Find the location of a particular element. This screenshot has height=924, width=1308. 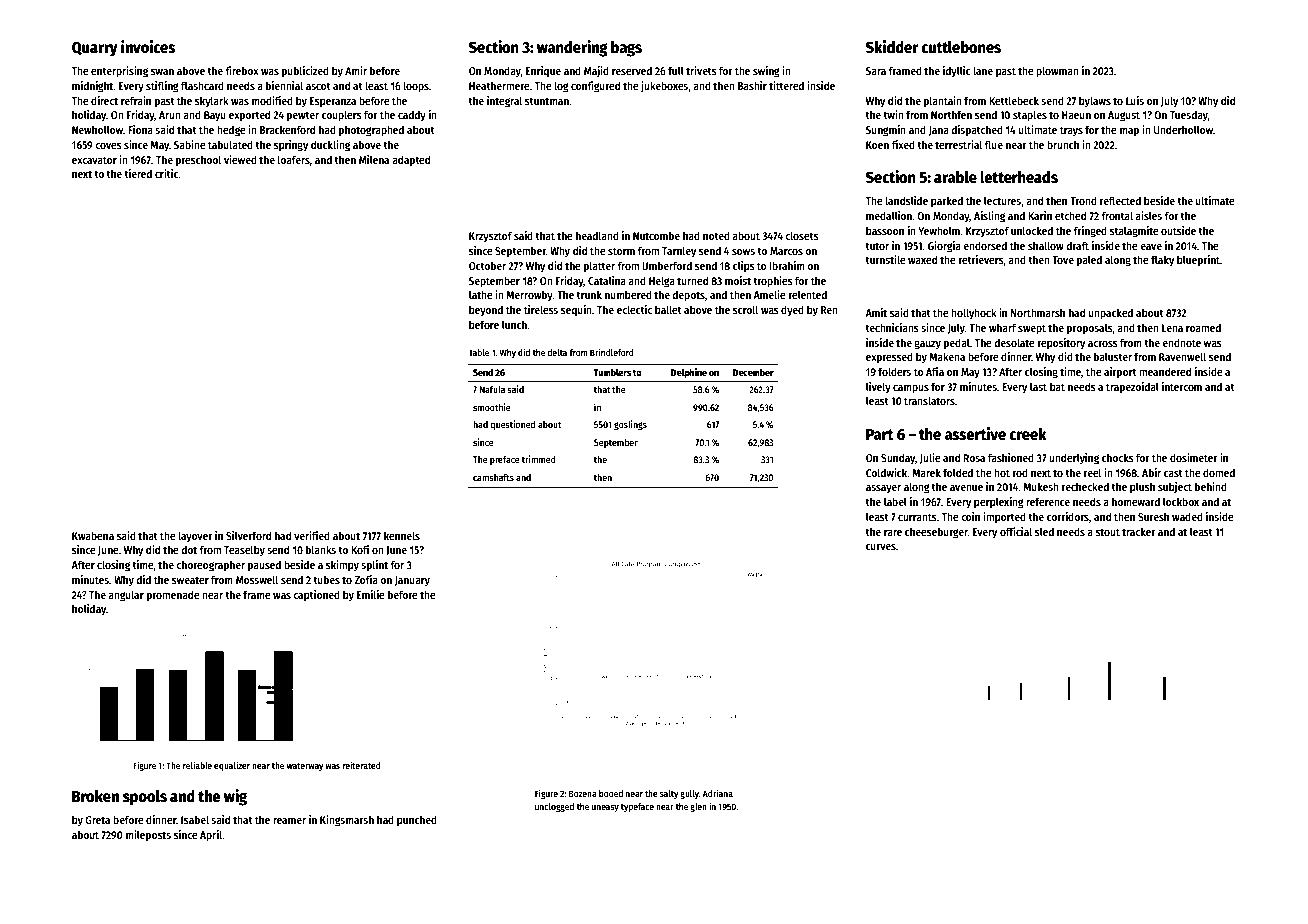

dosimeter is located at coordinates (1194, 457).
